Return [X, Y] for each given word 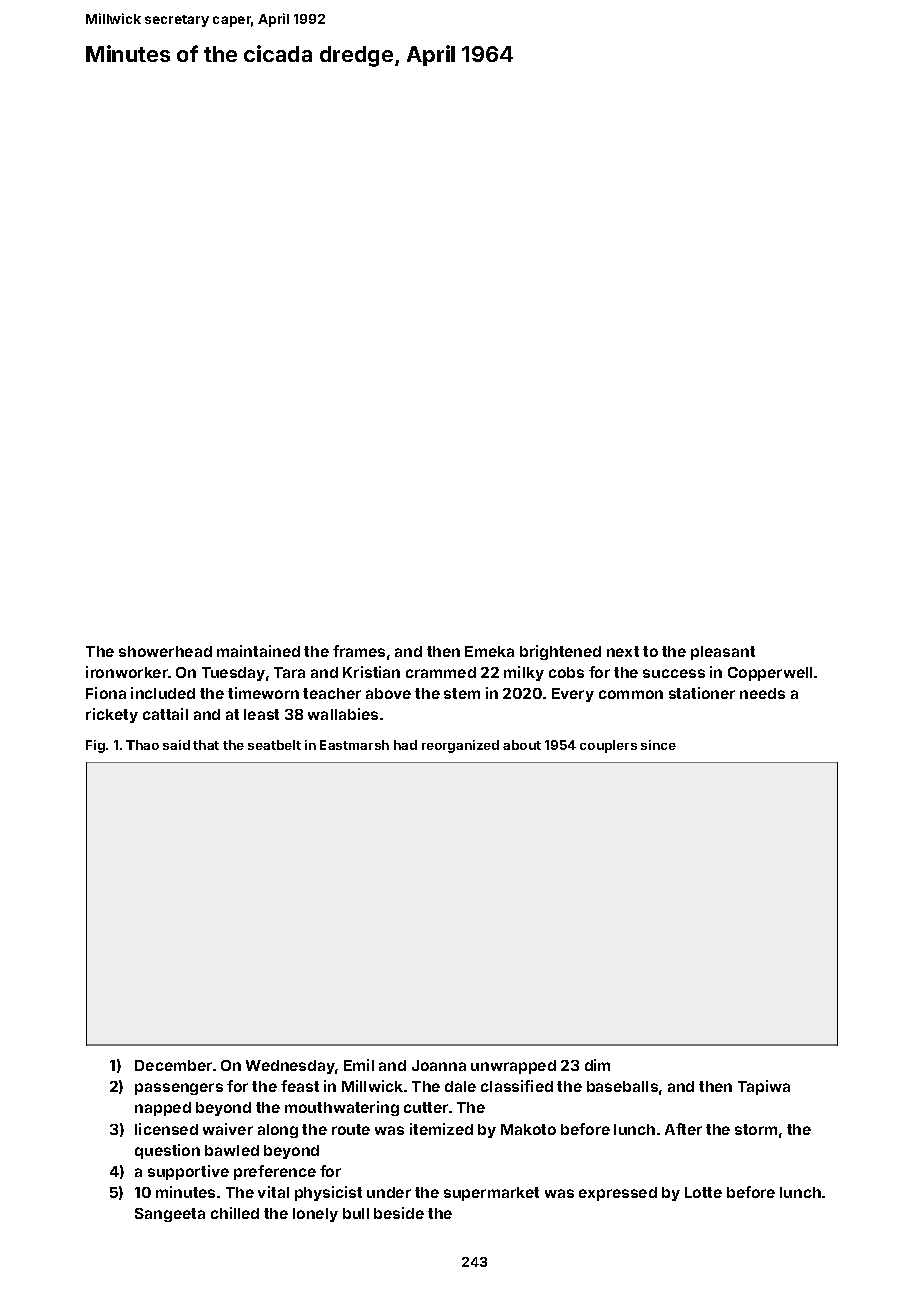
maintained [258, 651]
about [522, 745]
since [658, 745]
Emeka [489, 651]
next [623, 651]
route [351, 1129]
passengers [179, 1089]
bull [356, 1213]
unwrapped [513, 1067]
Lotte [703, 1192]
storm [756, 1129]
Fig [95, 746]
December [173, 1065]
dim [597, 1065]
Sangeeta [170, 1215]
